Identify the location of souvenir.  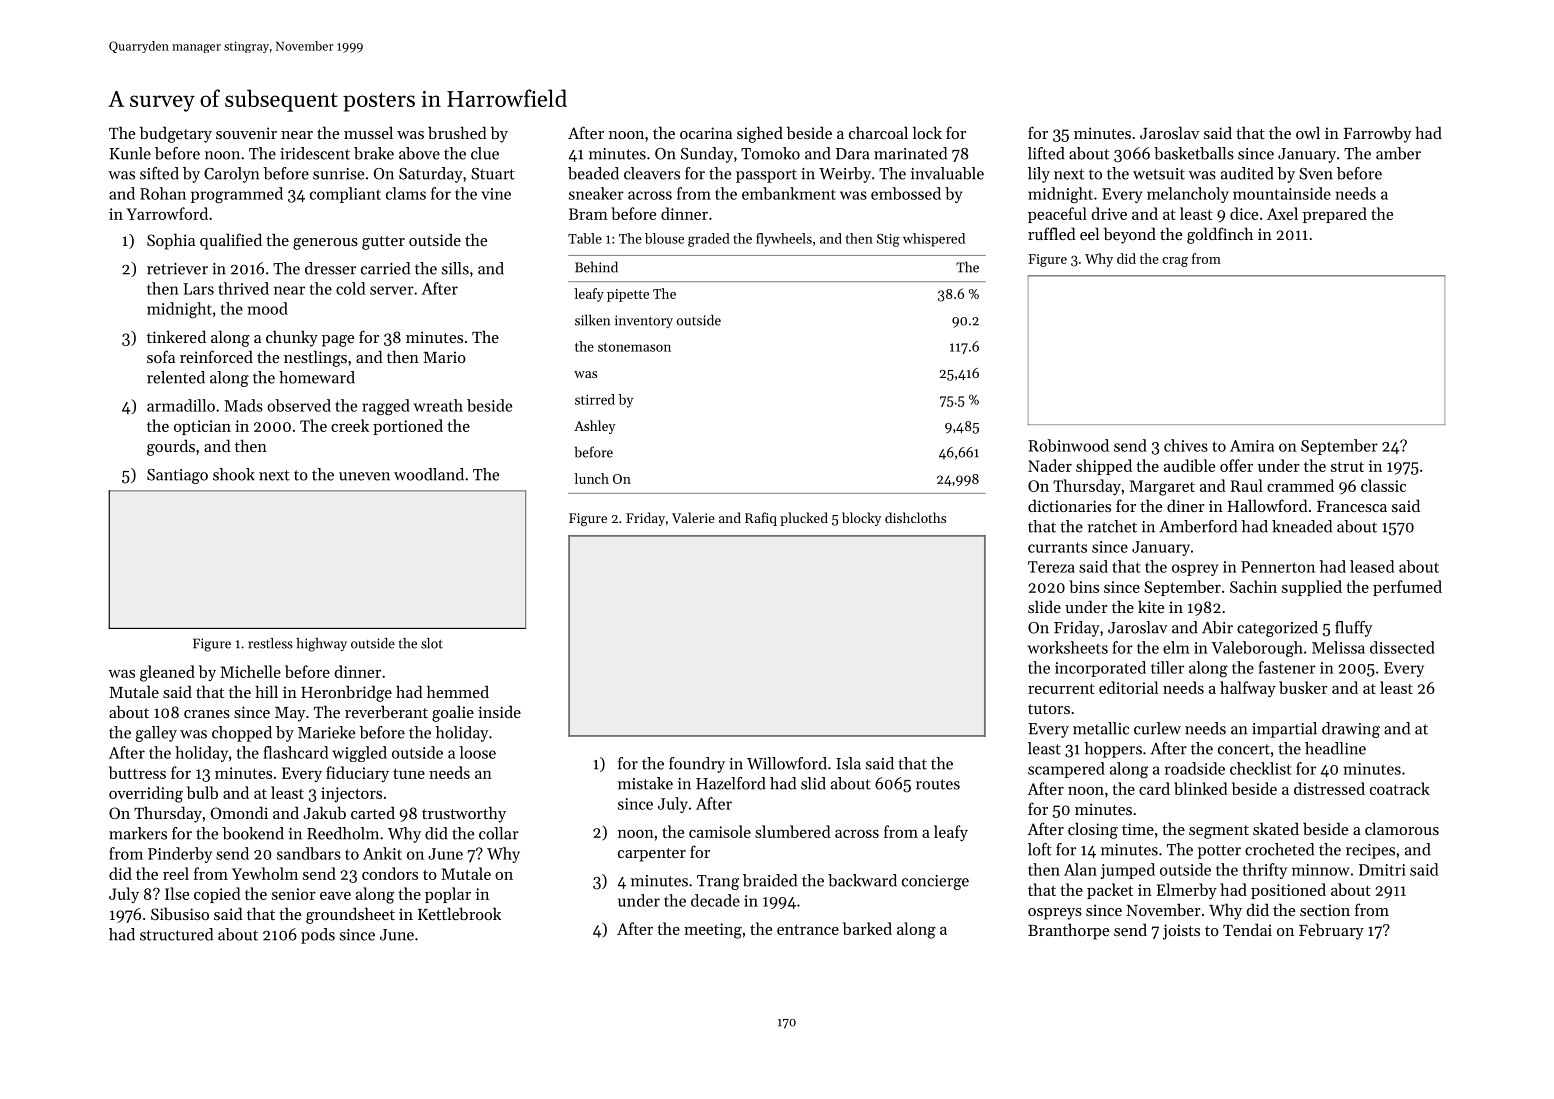
(246, 133).
